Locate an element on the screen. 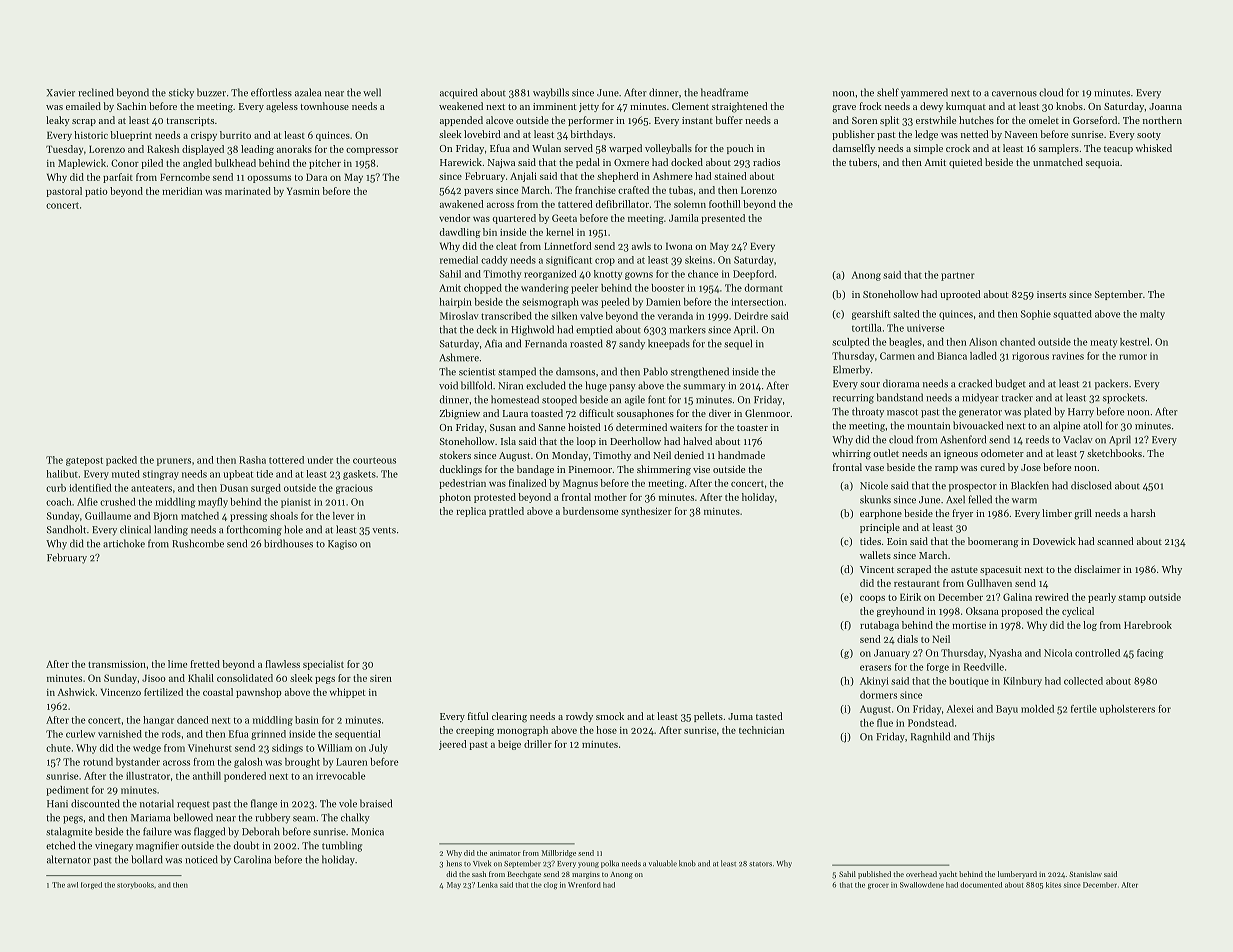 Image resolution: width=1233 pixels, height=952 pixels. upholsterers is located at coordinates (1127, 710).
